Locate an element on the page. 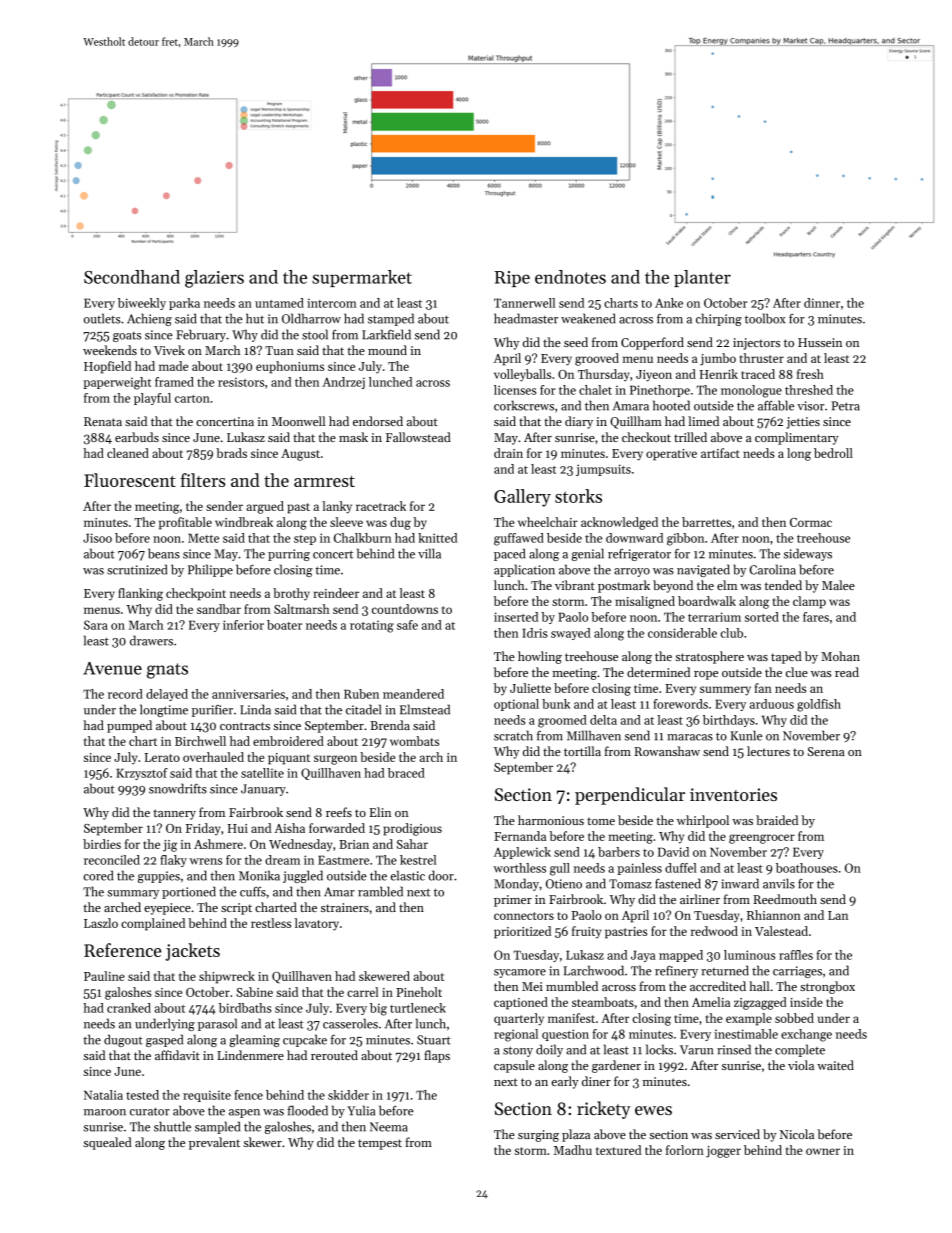 This image has width=952, height=1233. Sabine is located at coordinates (254, 992).
